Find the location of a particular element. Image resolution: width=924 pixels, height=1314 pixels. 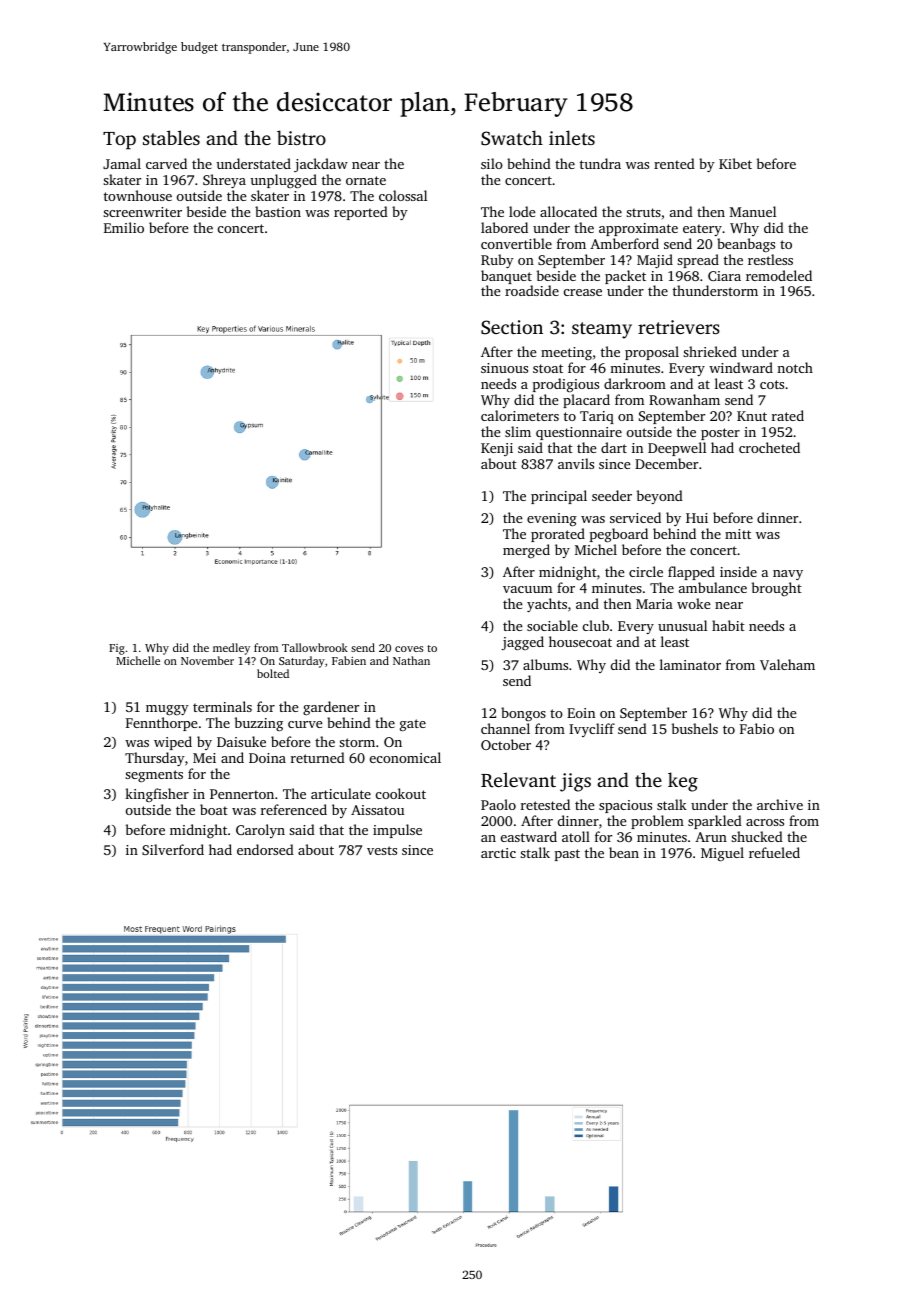

endorsed is located at coordinates (265, 849).
